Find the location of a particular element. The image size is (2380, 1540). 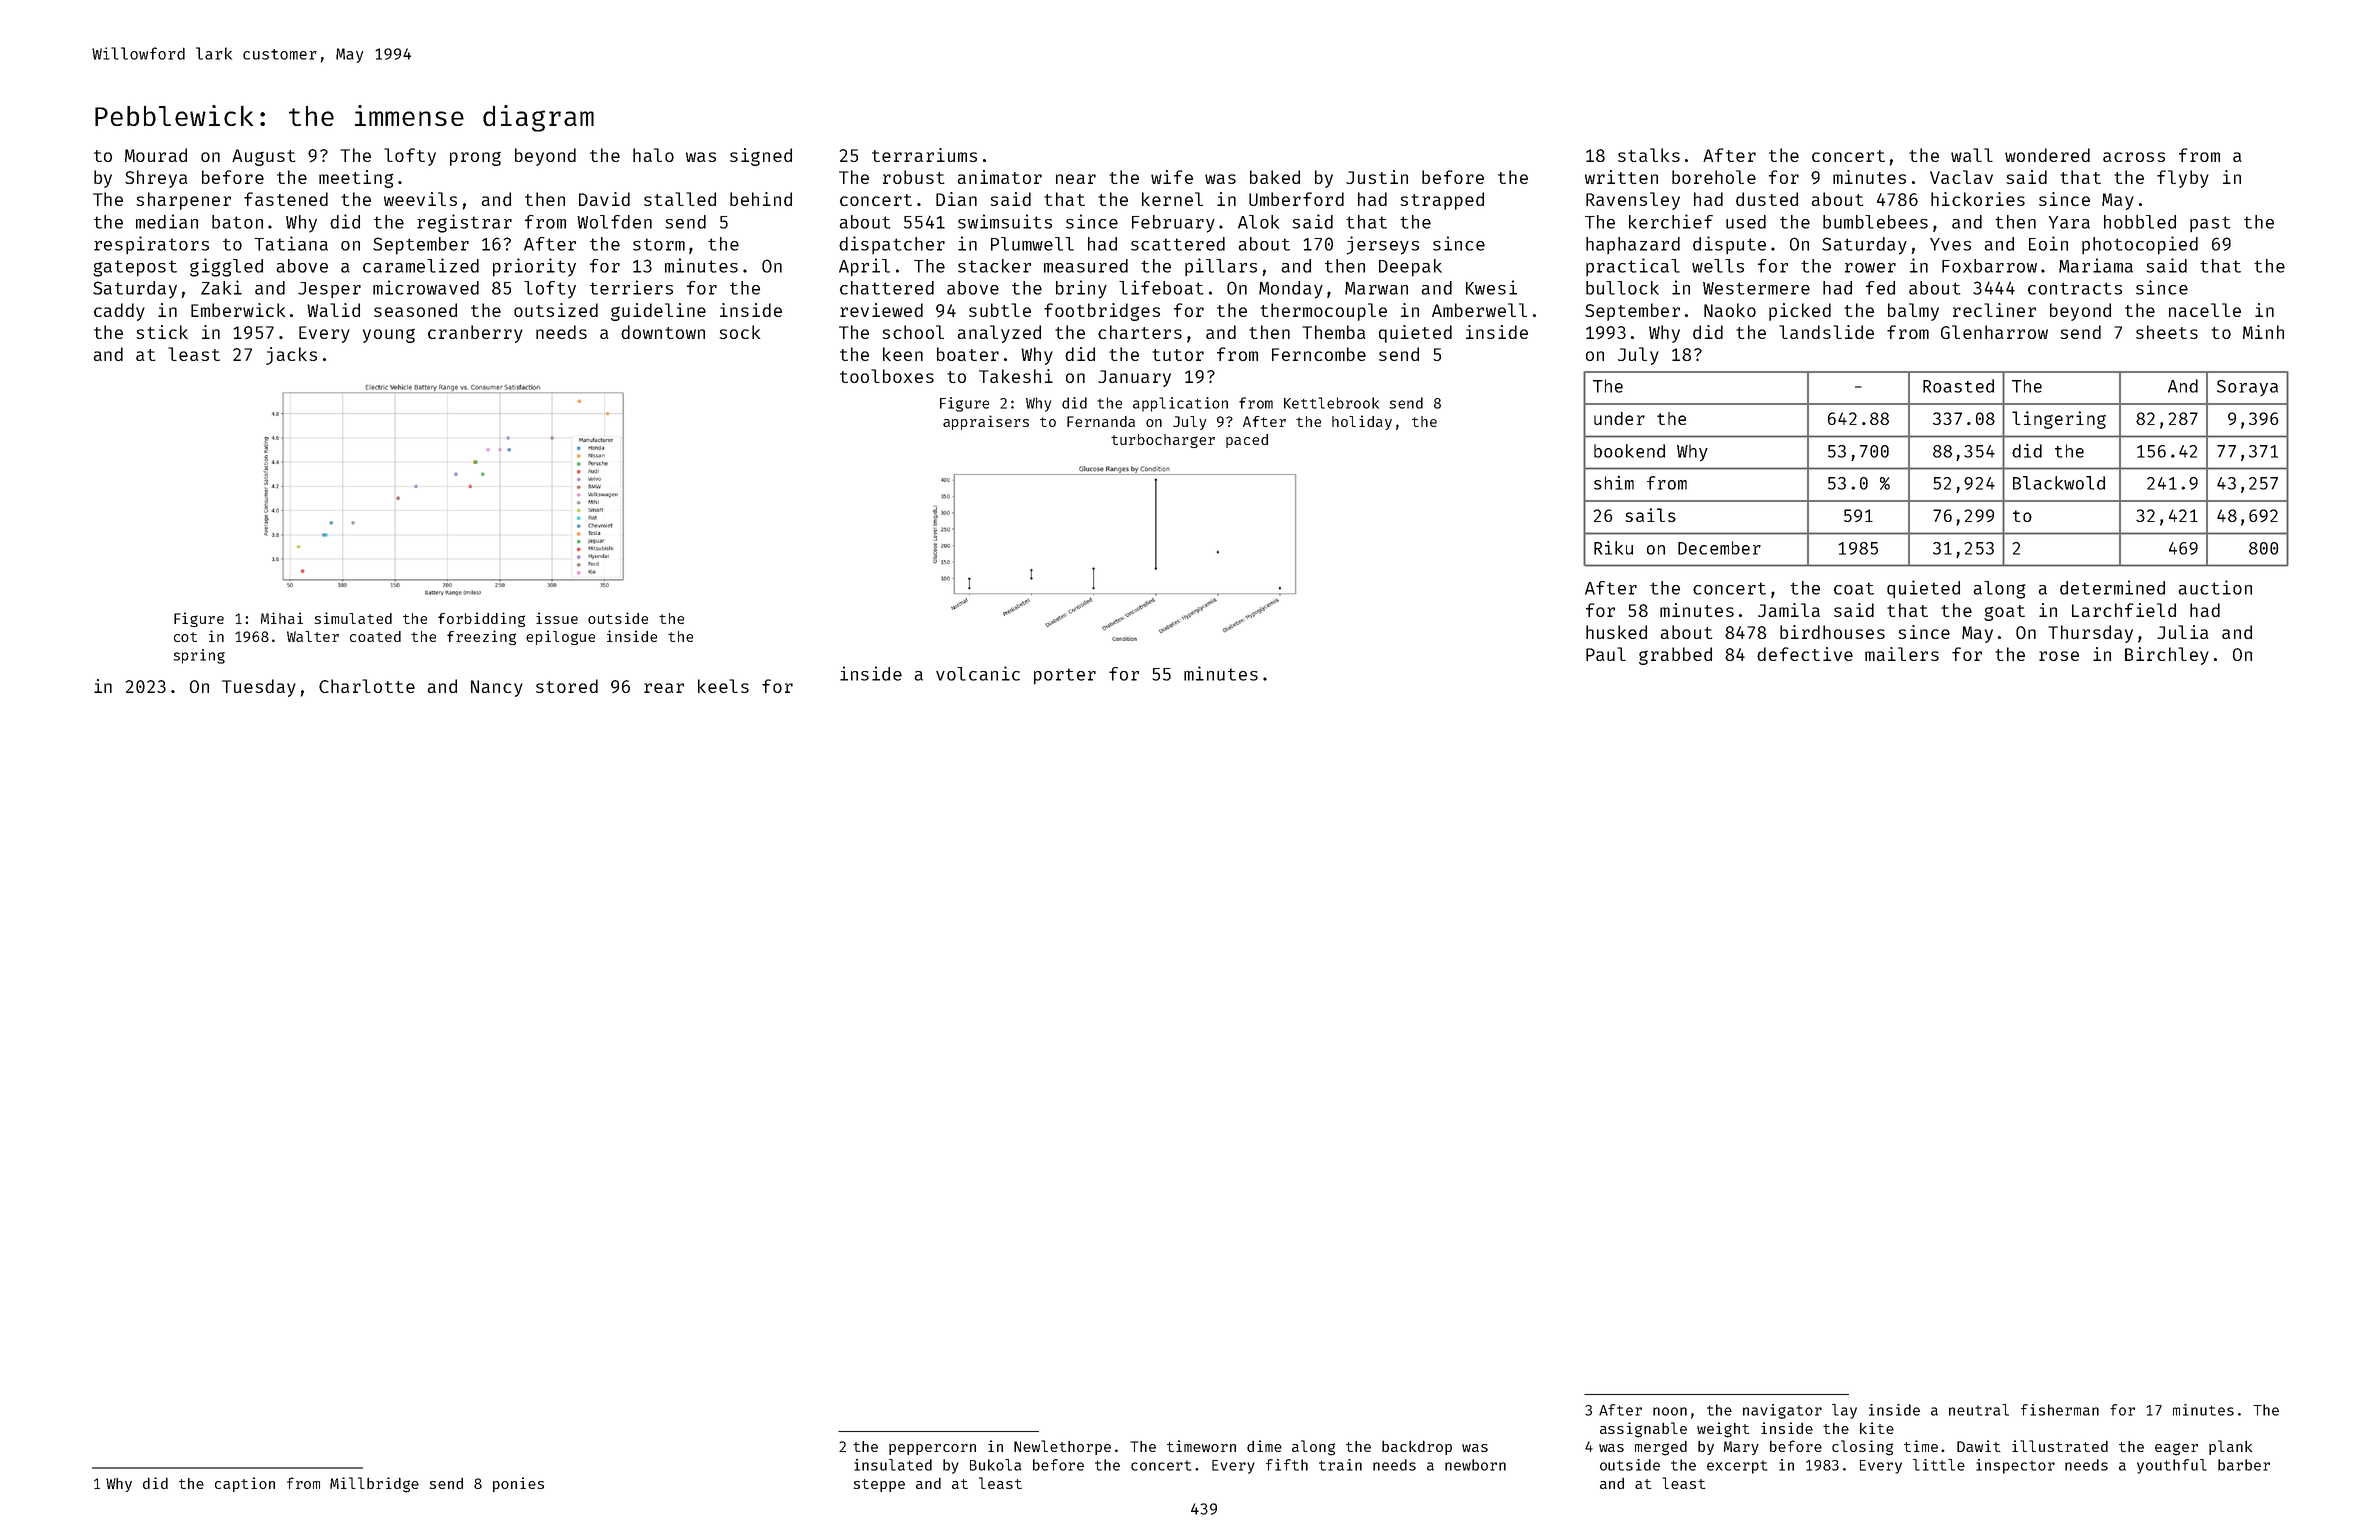

peppercorn is located at coordinates (932, 1449).
